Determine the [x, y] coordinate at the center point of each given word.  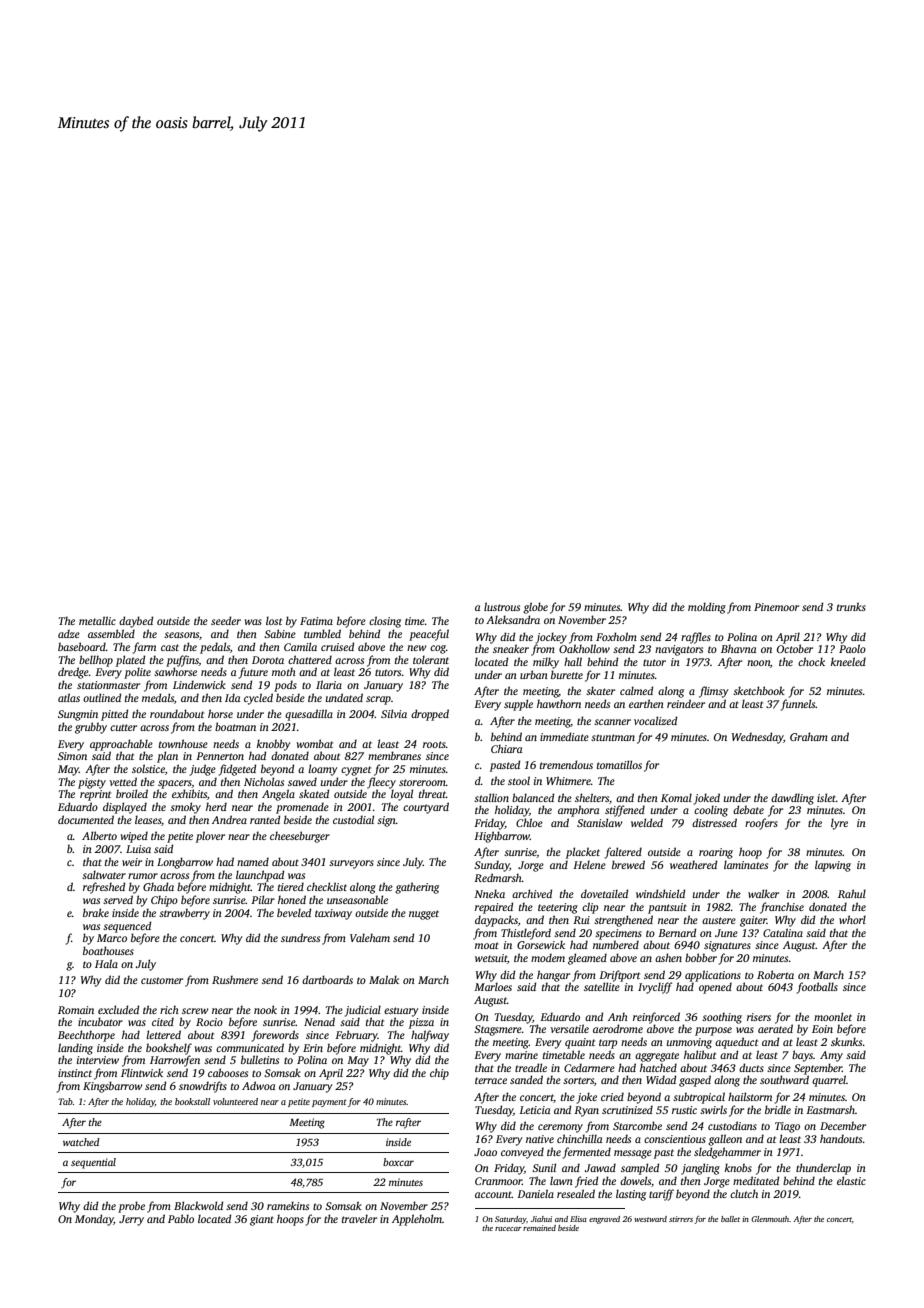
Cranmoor [498, 1181]
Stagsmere [498, 1030]
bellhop [96, 661]
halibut [700, 1054]
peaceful [429, 635]
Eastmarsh [830, 1109]
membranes [394, 755]
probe [131, 1207]
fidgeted [237, 770]
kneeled [848, 661]
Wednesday [757, 738]
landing [75, 1049]
